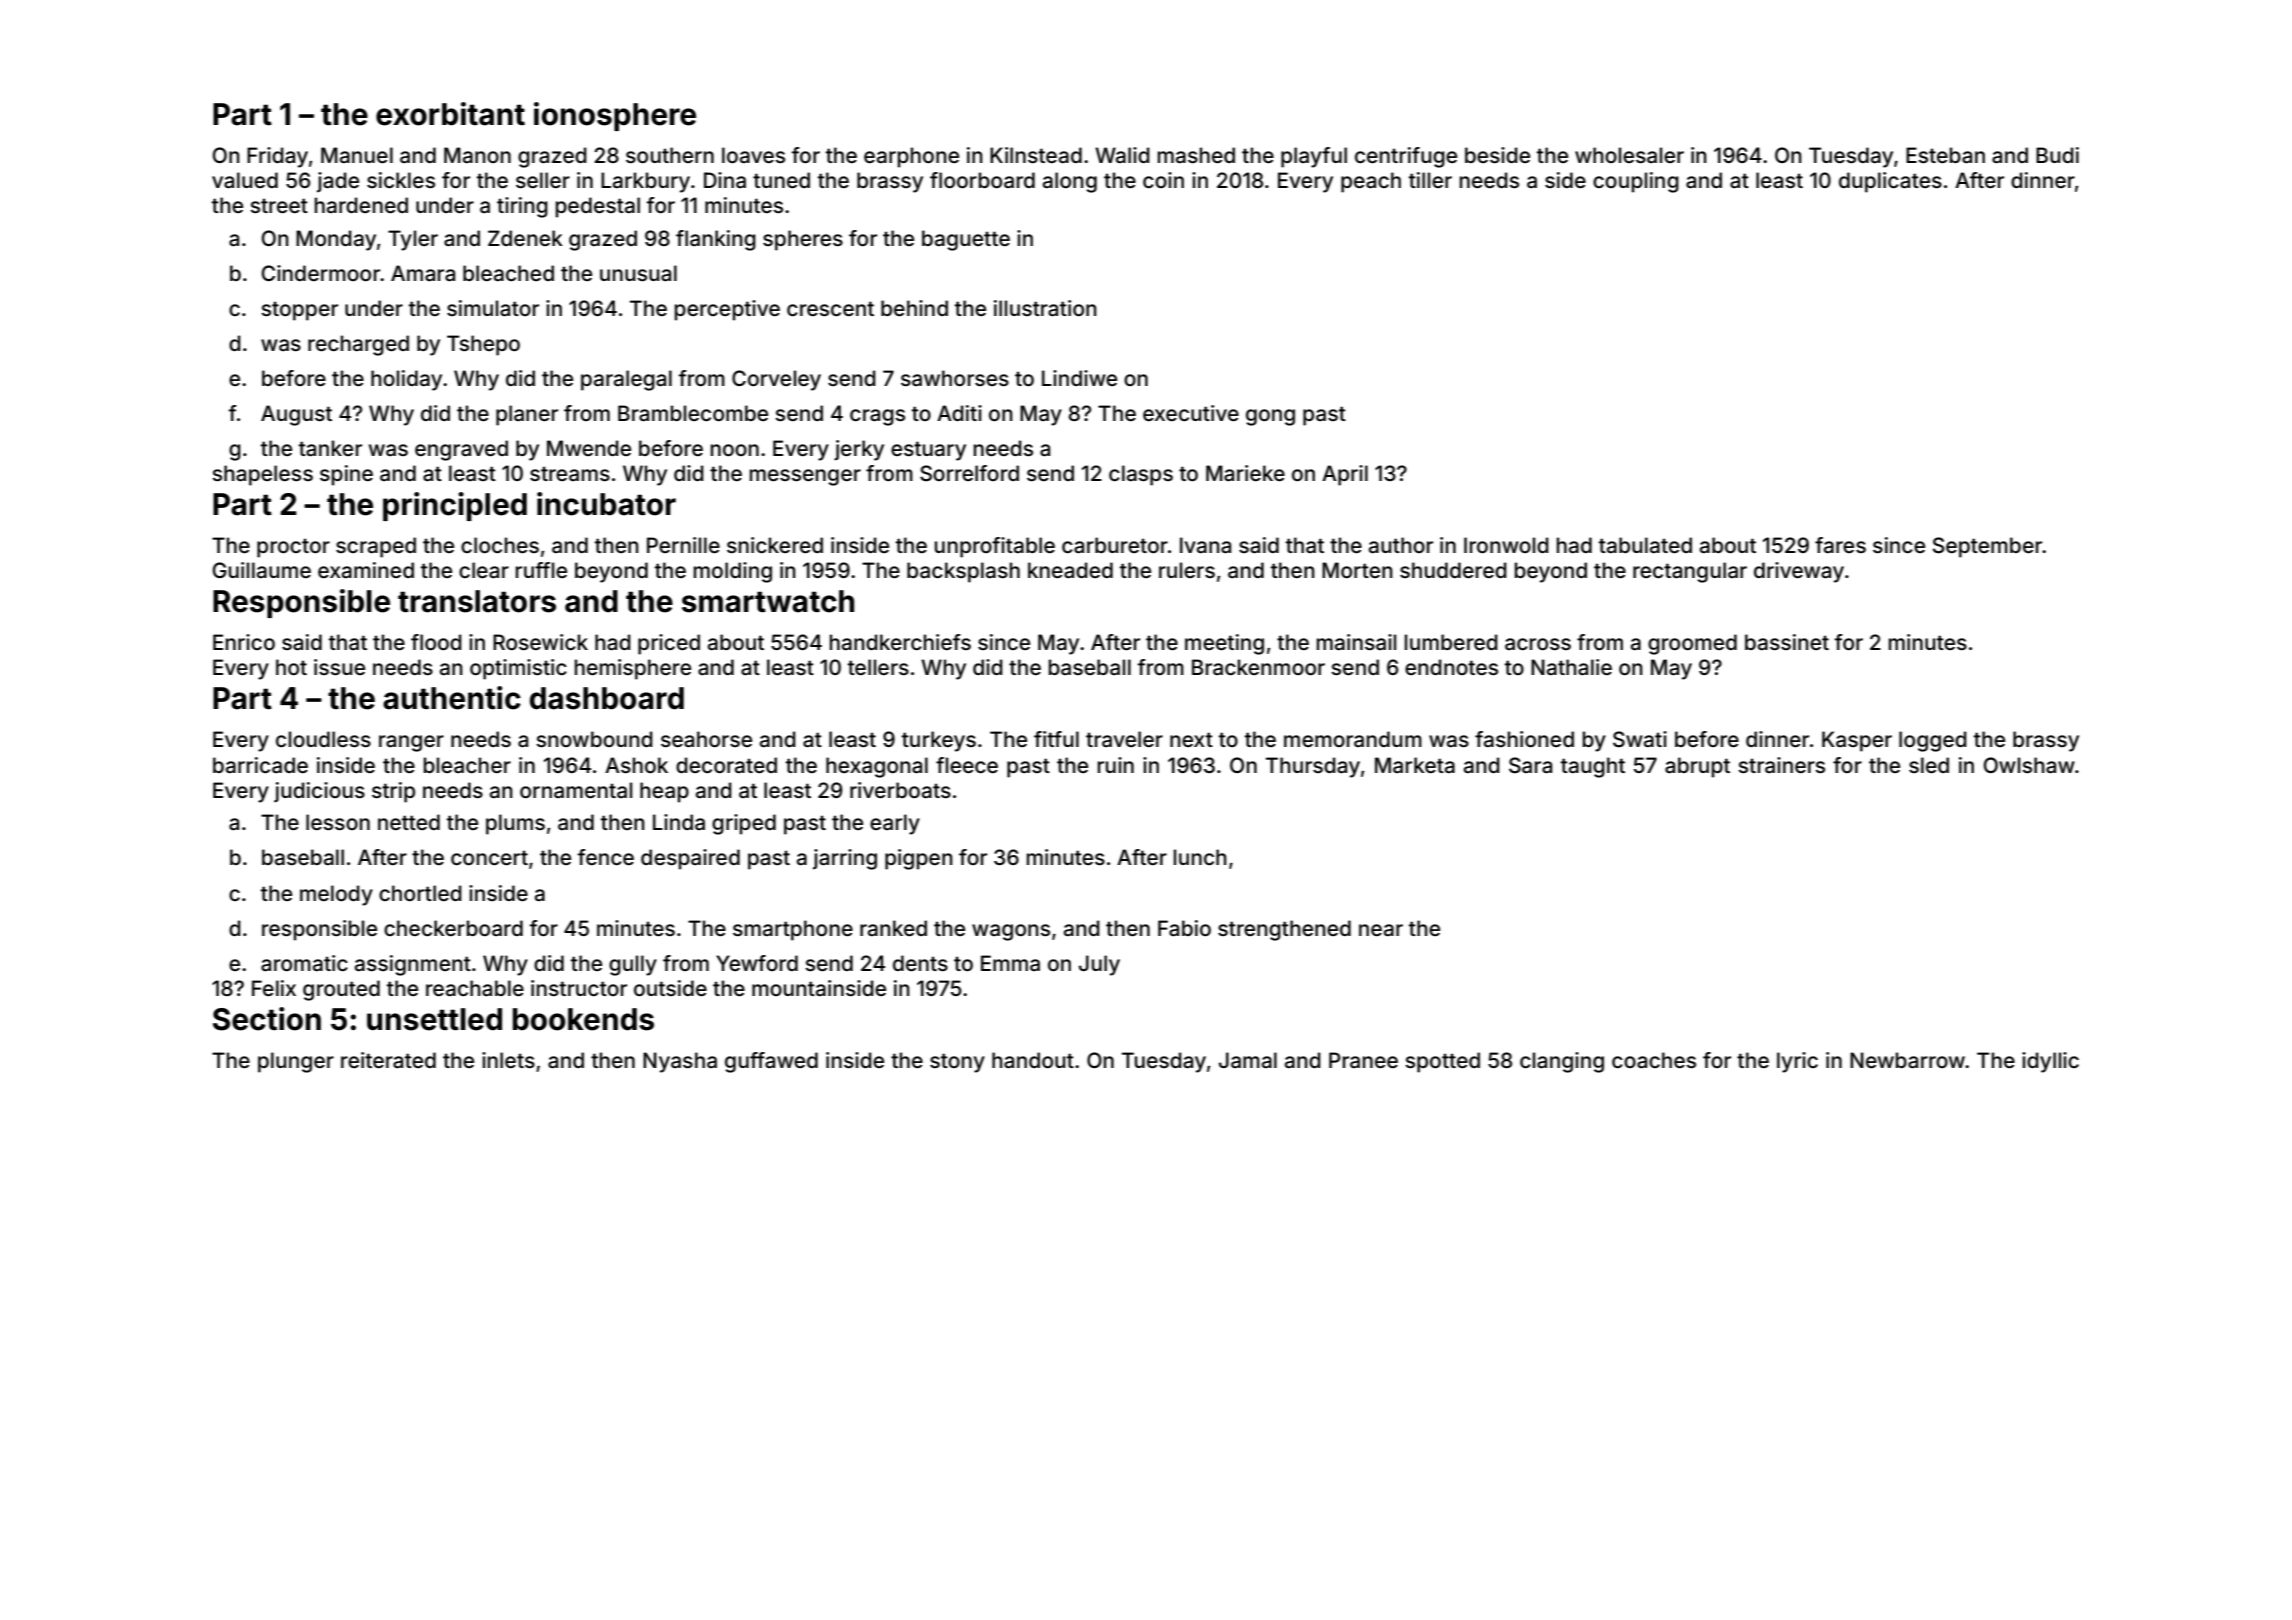 Image resolution: width=2292 pixels, height=1620 pixels. I want to click on hot, so click(291, 667).
